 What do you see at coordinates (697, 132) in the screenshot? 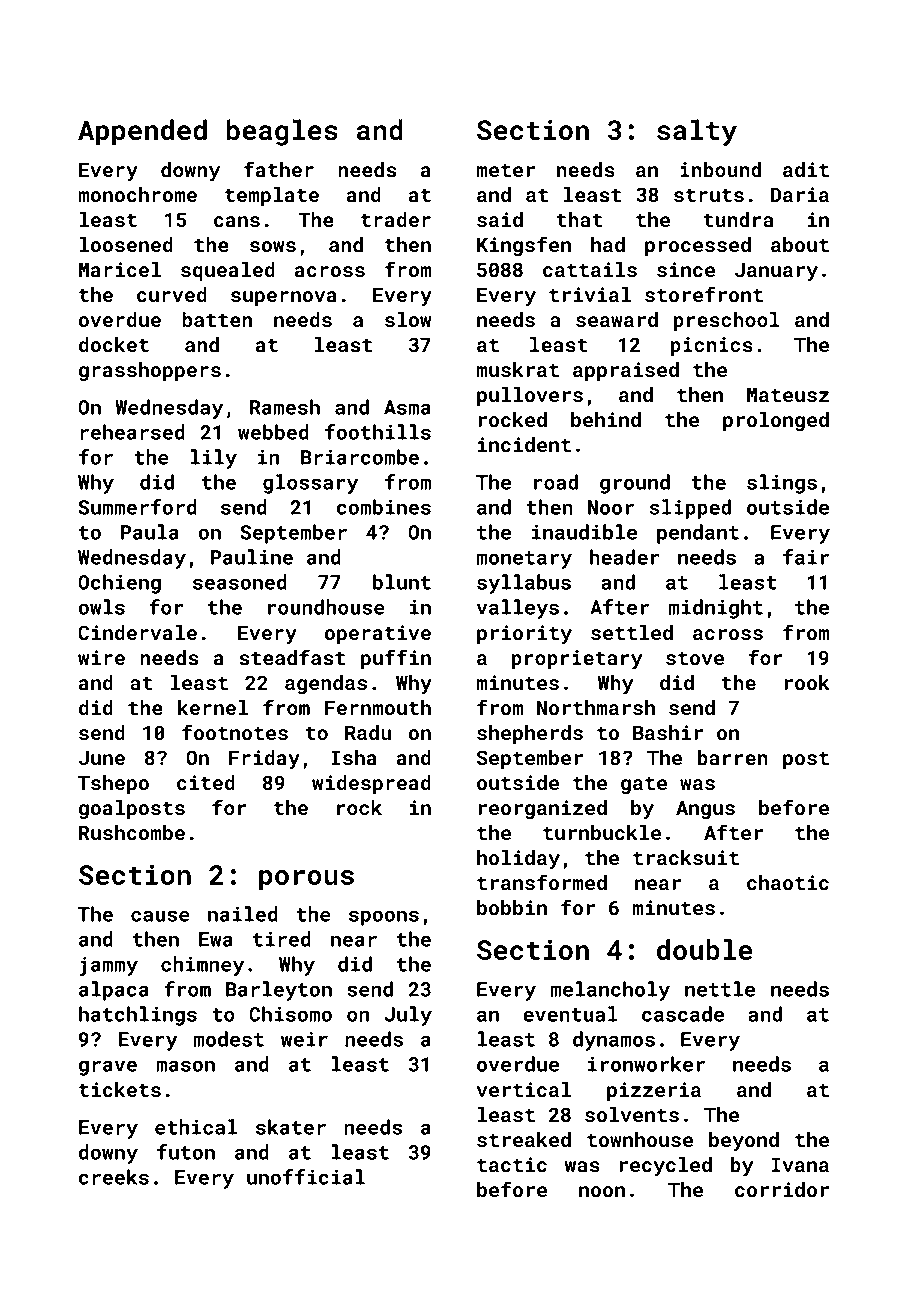
I see `salty` at bounding box center [697, 132].
